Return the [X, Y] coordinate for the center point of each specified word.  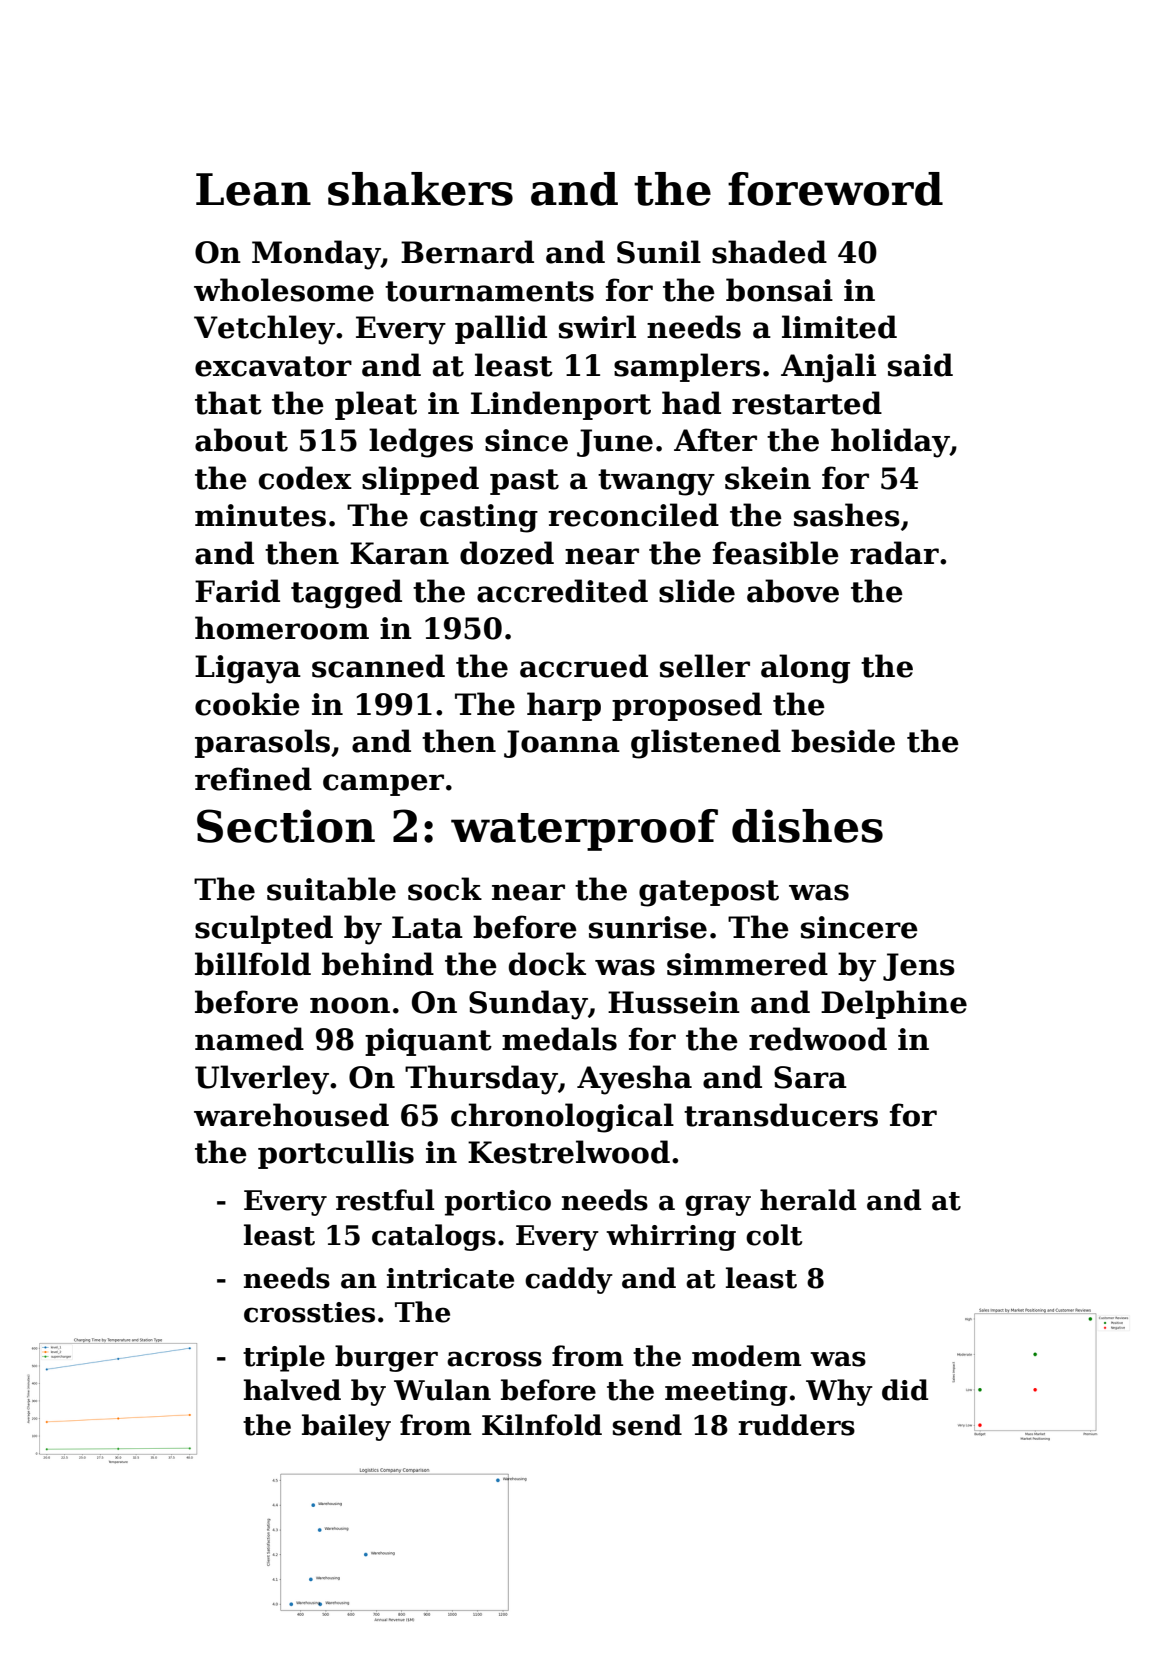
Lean [253, 189]
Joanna [562, 744]
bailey [346, 1427]
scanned [378, 666]
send [647, 1425]
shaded [769, 252]
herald [808, 1200]
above [793, 591]
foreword [835, 189]
